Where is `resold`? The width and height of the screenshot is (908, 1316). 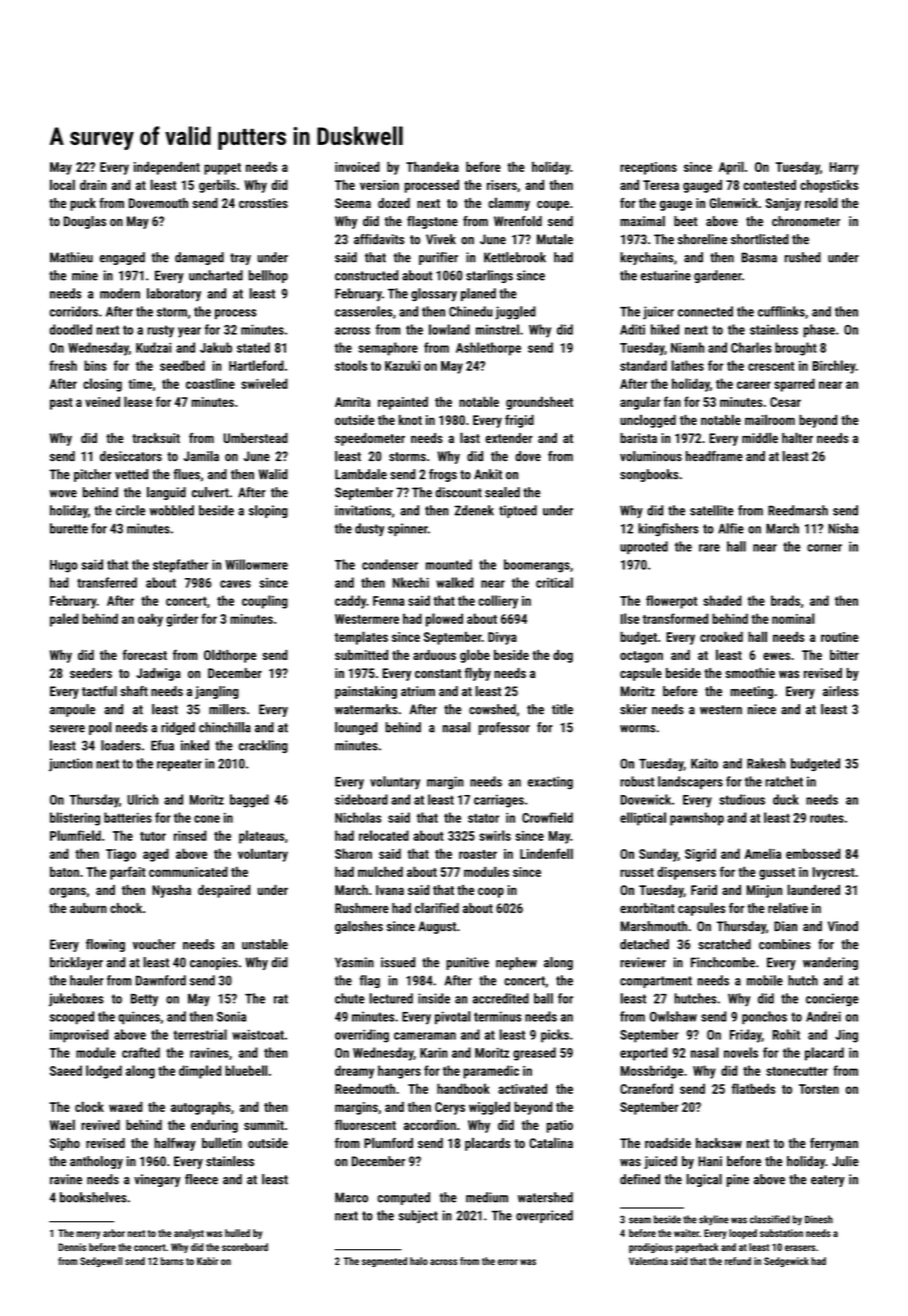
resold is located at coordinates (821, 202).
